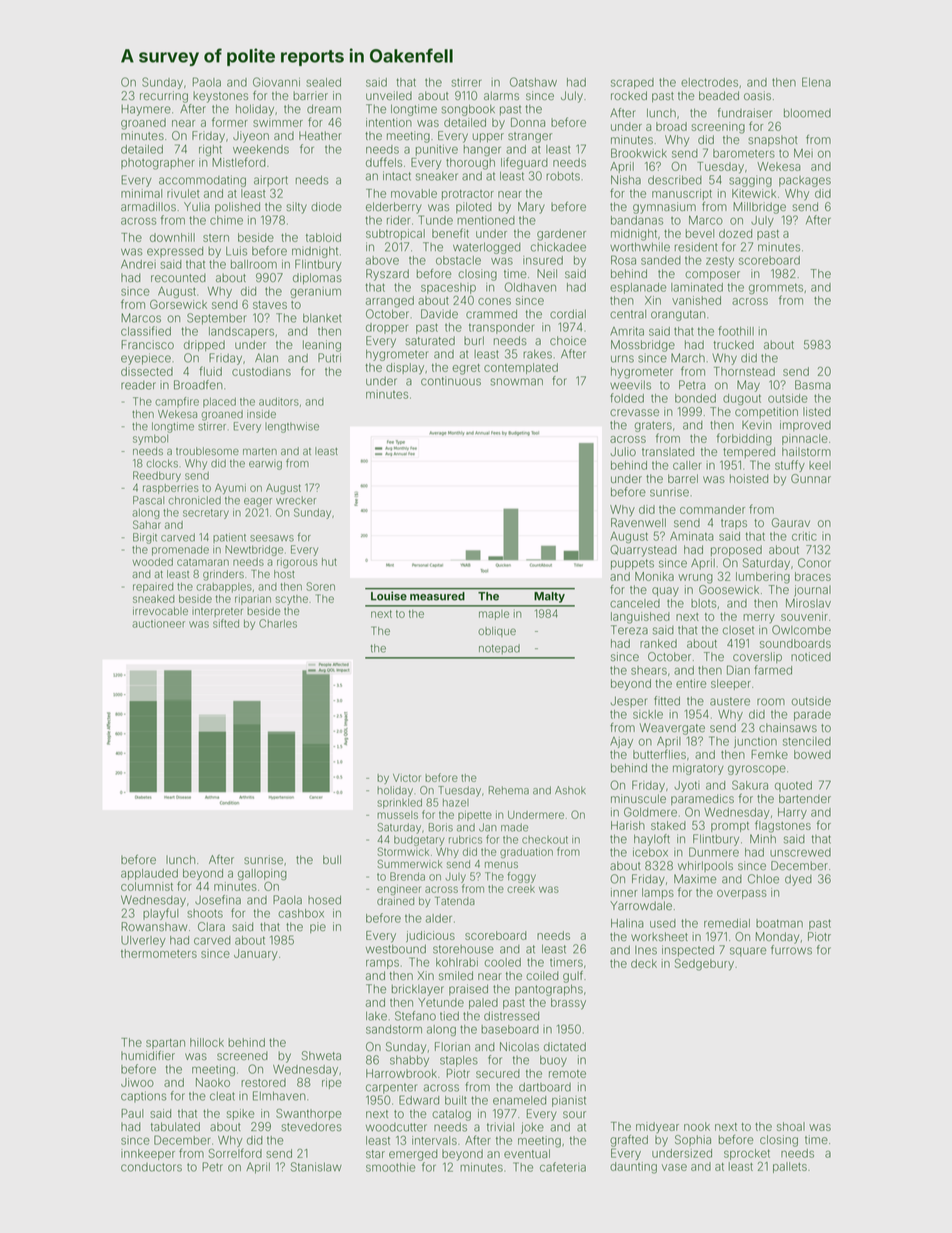  What do you see at coordinates (736, 331) in the document?
I see `foothill` at bounding box center [736, 331].
